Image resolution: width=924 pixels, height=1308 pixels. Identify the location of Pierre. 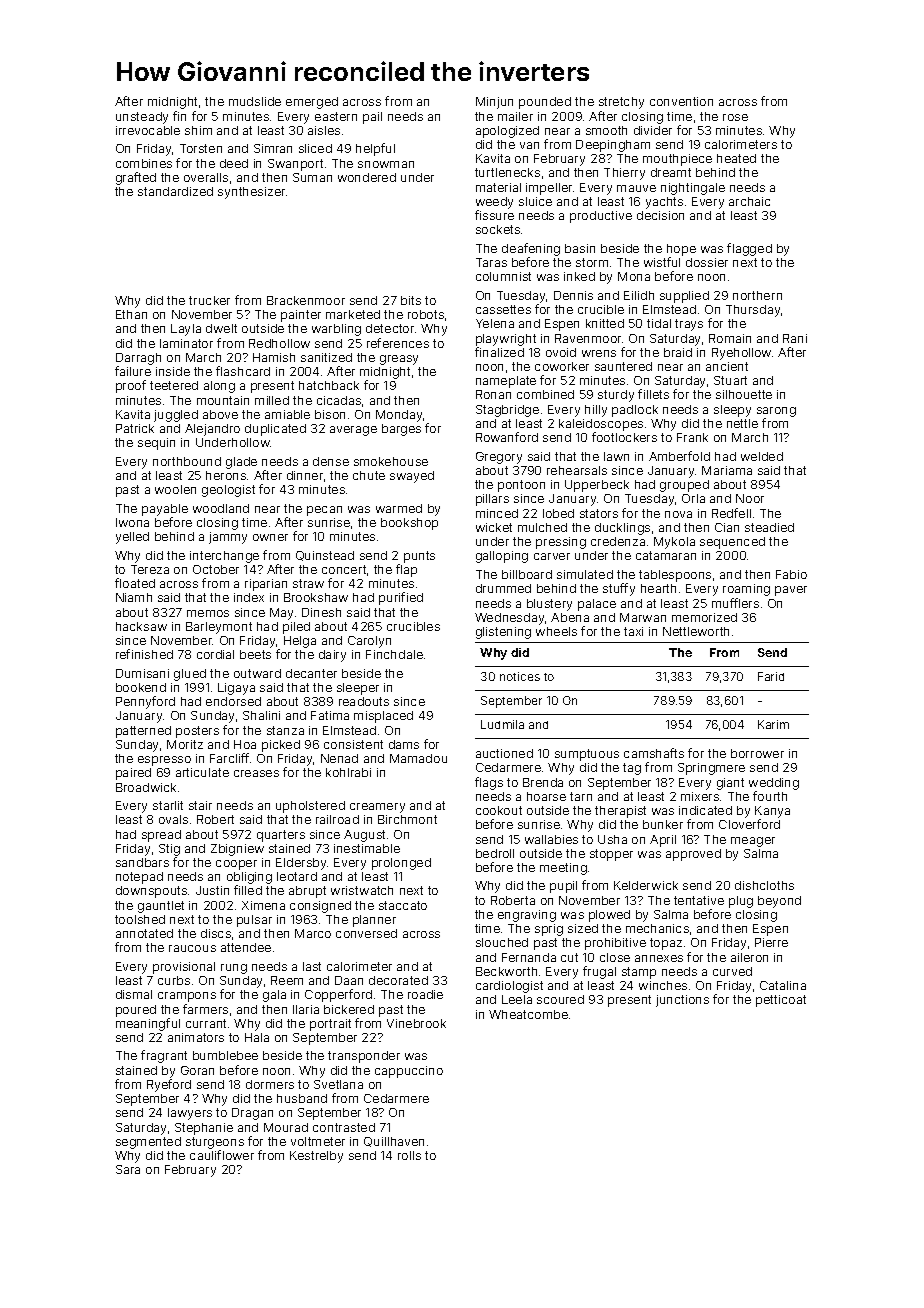
(771, 942).
